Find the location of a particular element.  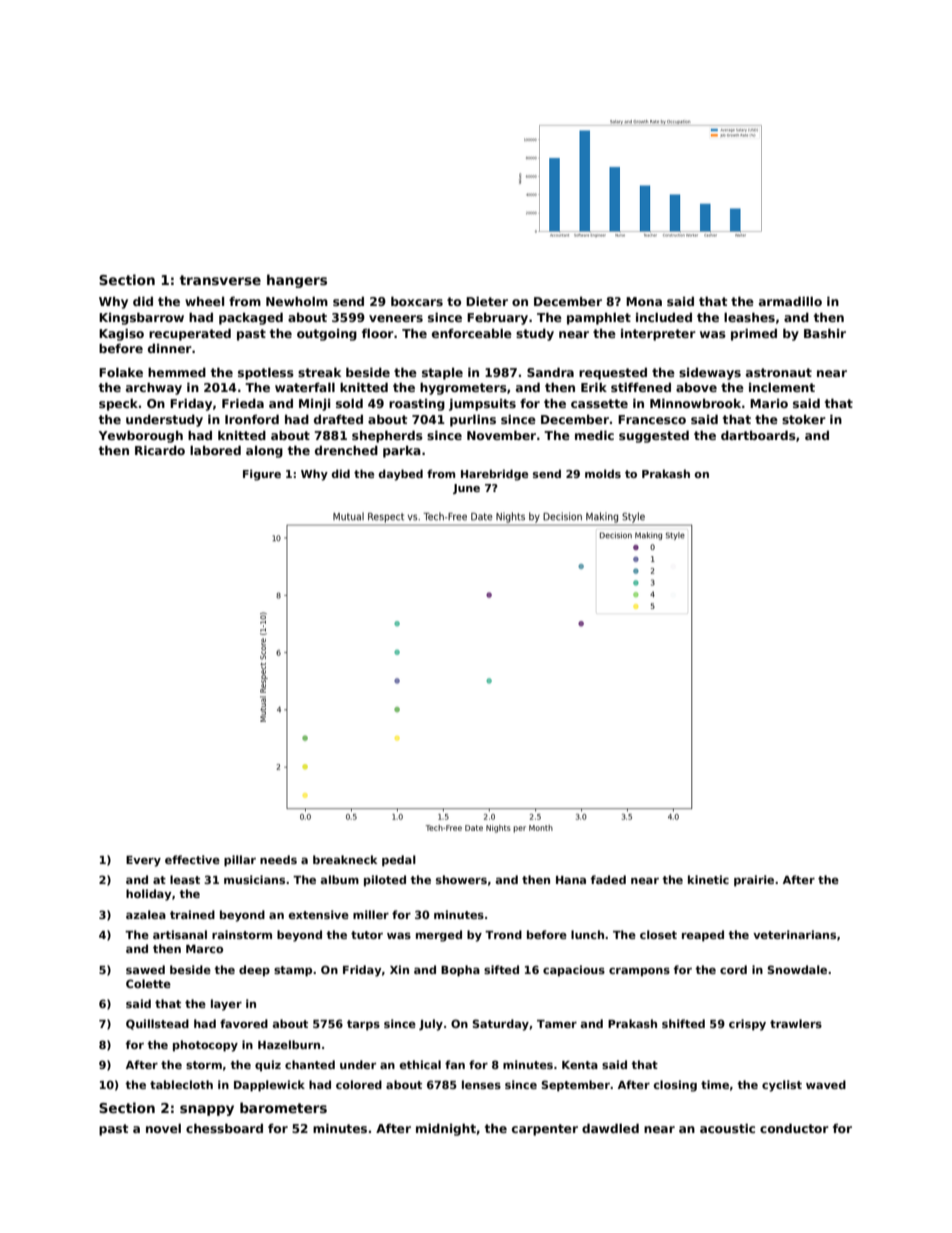

floor is located at coordinates (378, 333).
